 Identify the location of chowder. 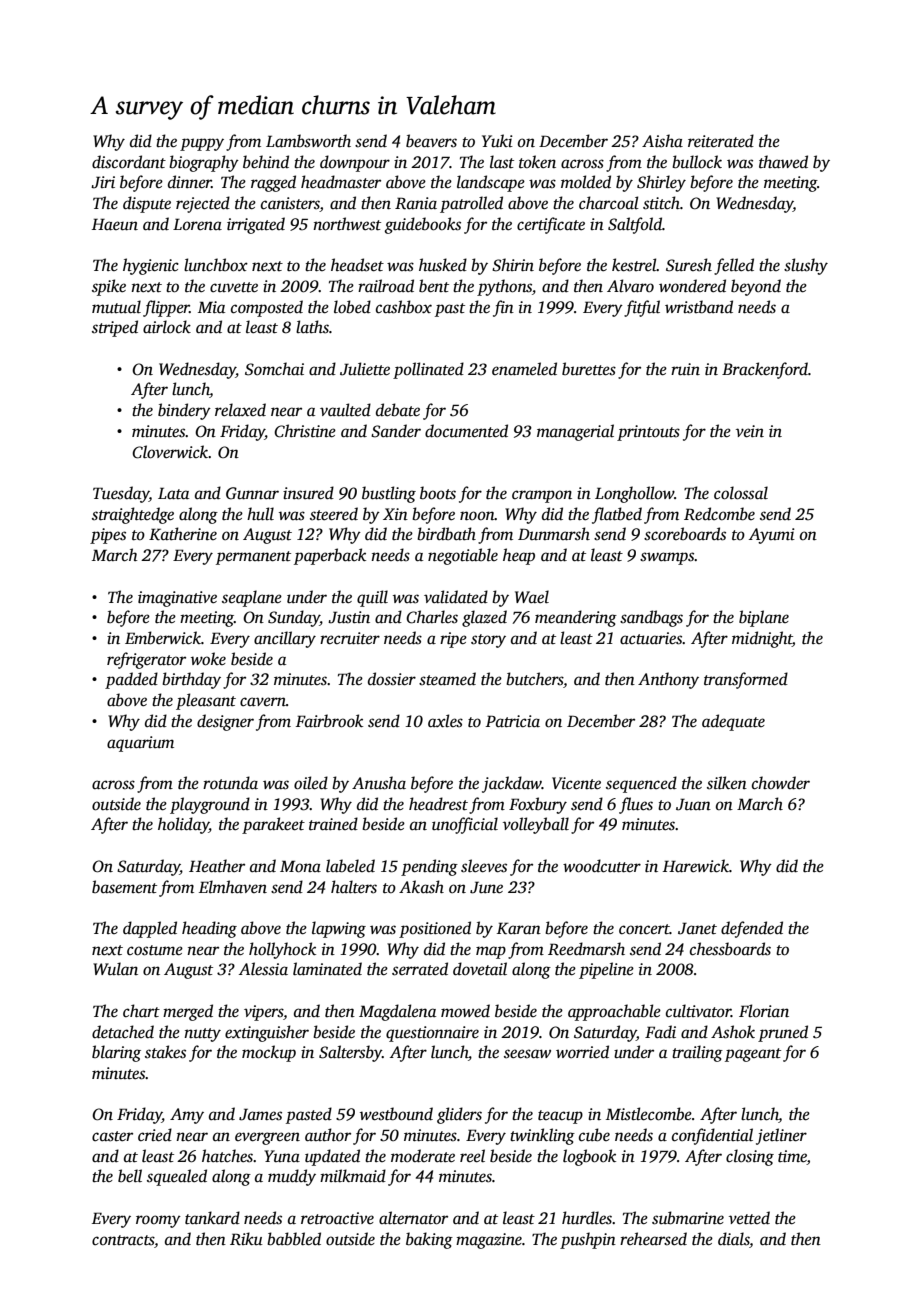
(781, 783).
